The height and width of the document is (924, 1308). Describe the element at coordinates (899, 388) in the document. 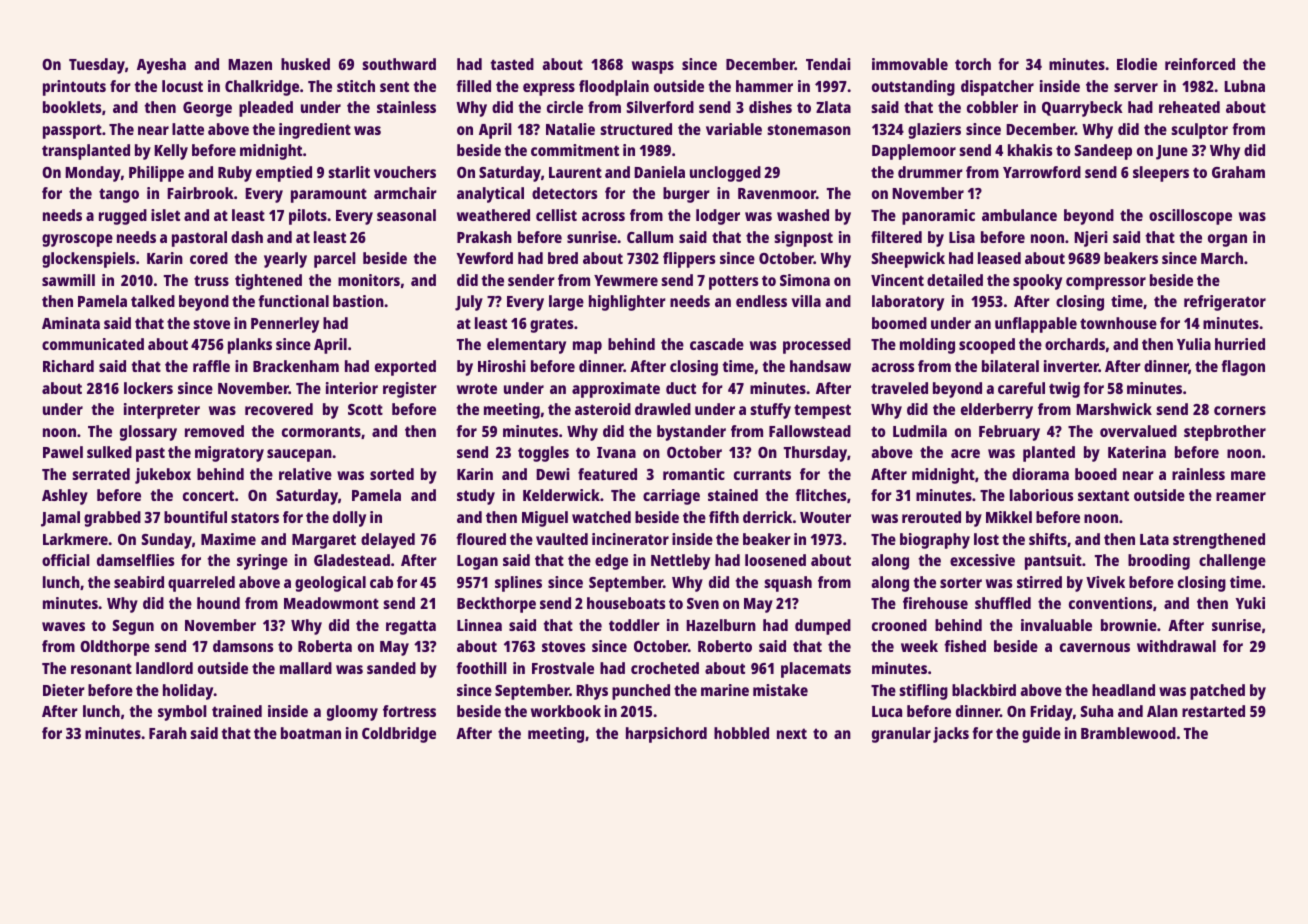

I see `traveled` at that location.
